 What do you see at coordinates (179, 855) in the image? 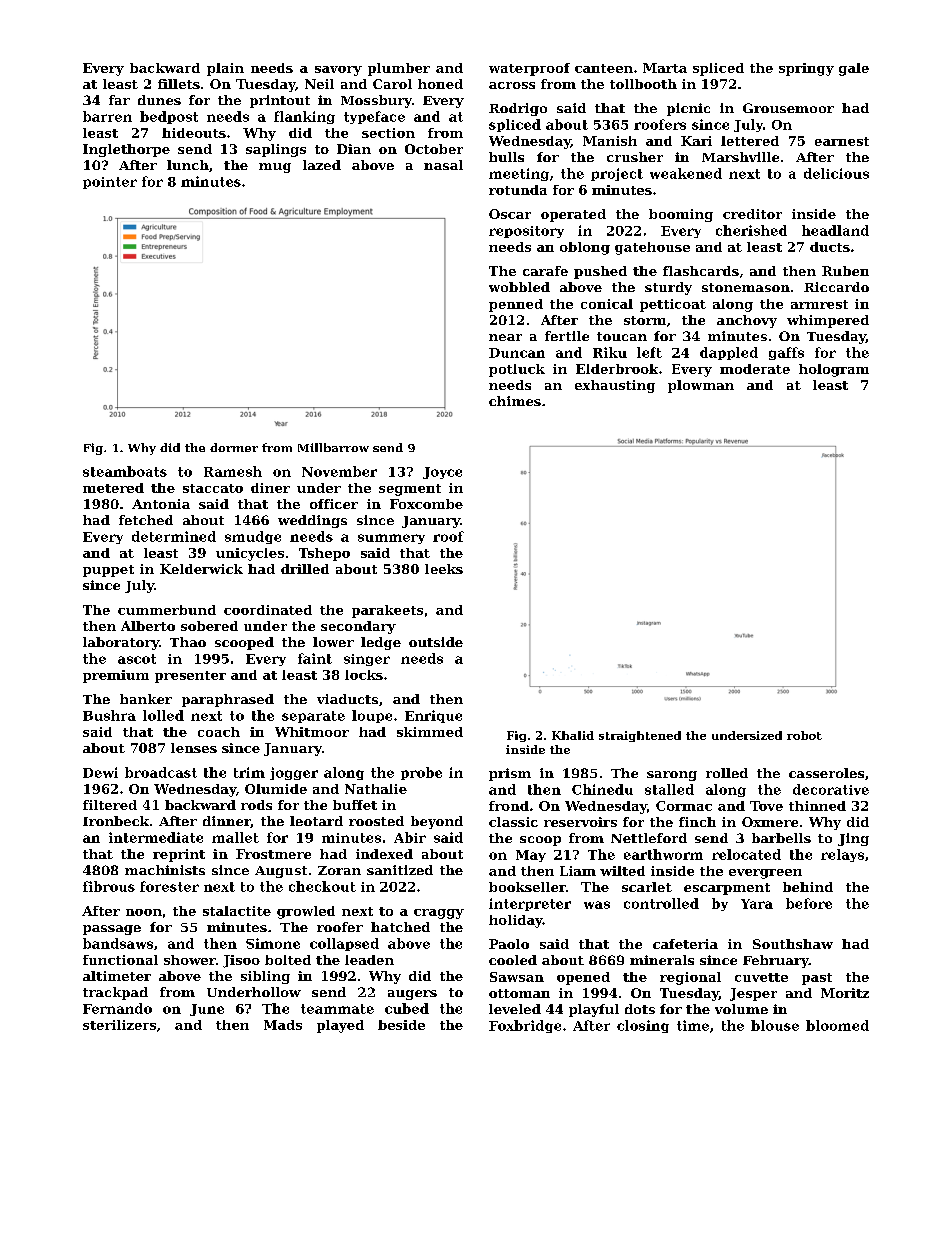
I see `reprint` at bounding box center [179, 855].
